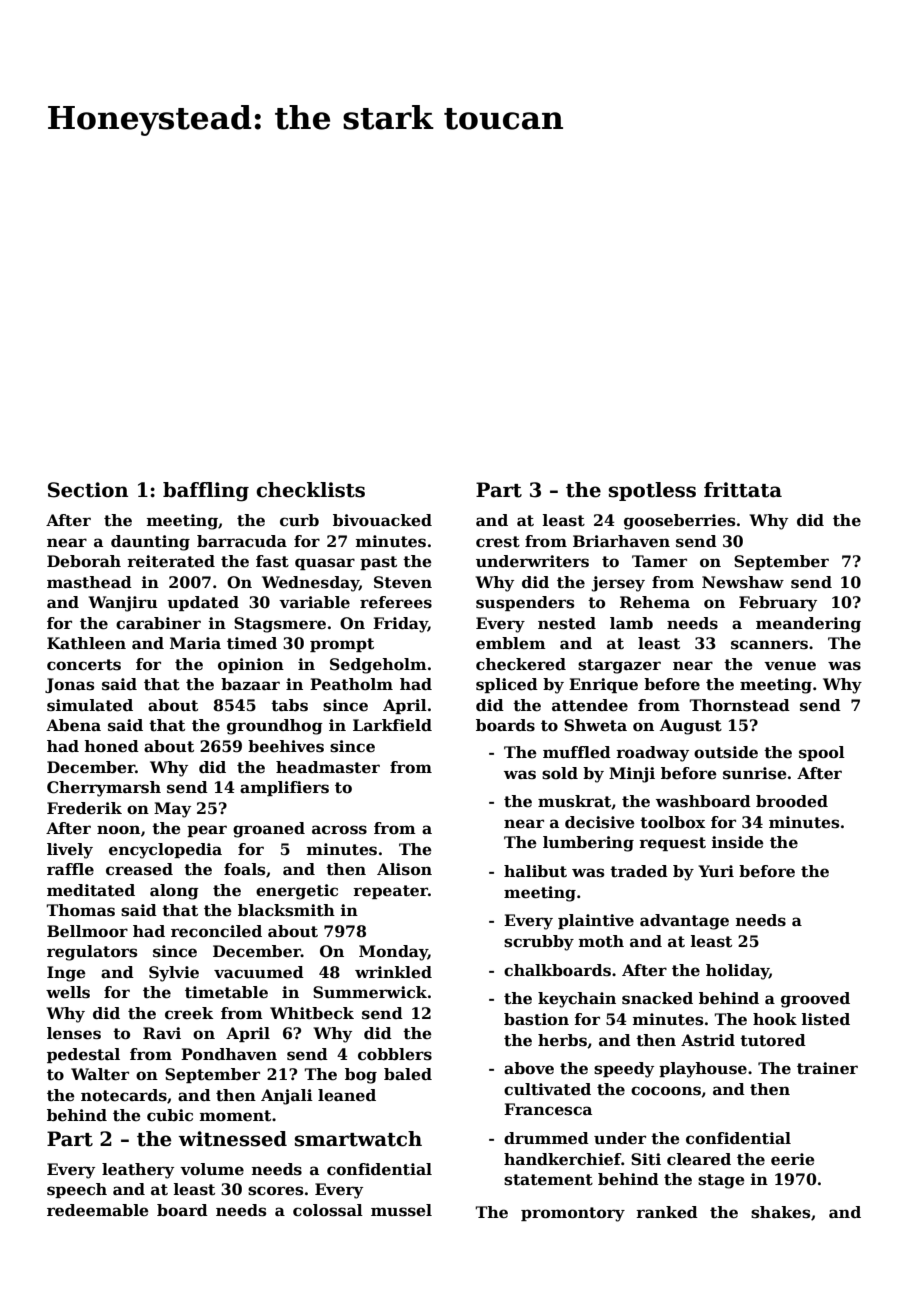 The height and width of the document is (1316, 908). Describe the element at coordinates (66, 974) in the document. I see `Inge` at that location.
